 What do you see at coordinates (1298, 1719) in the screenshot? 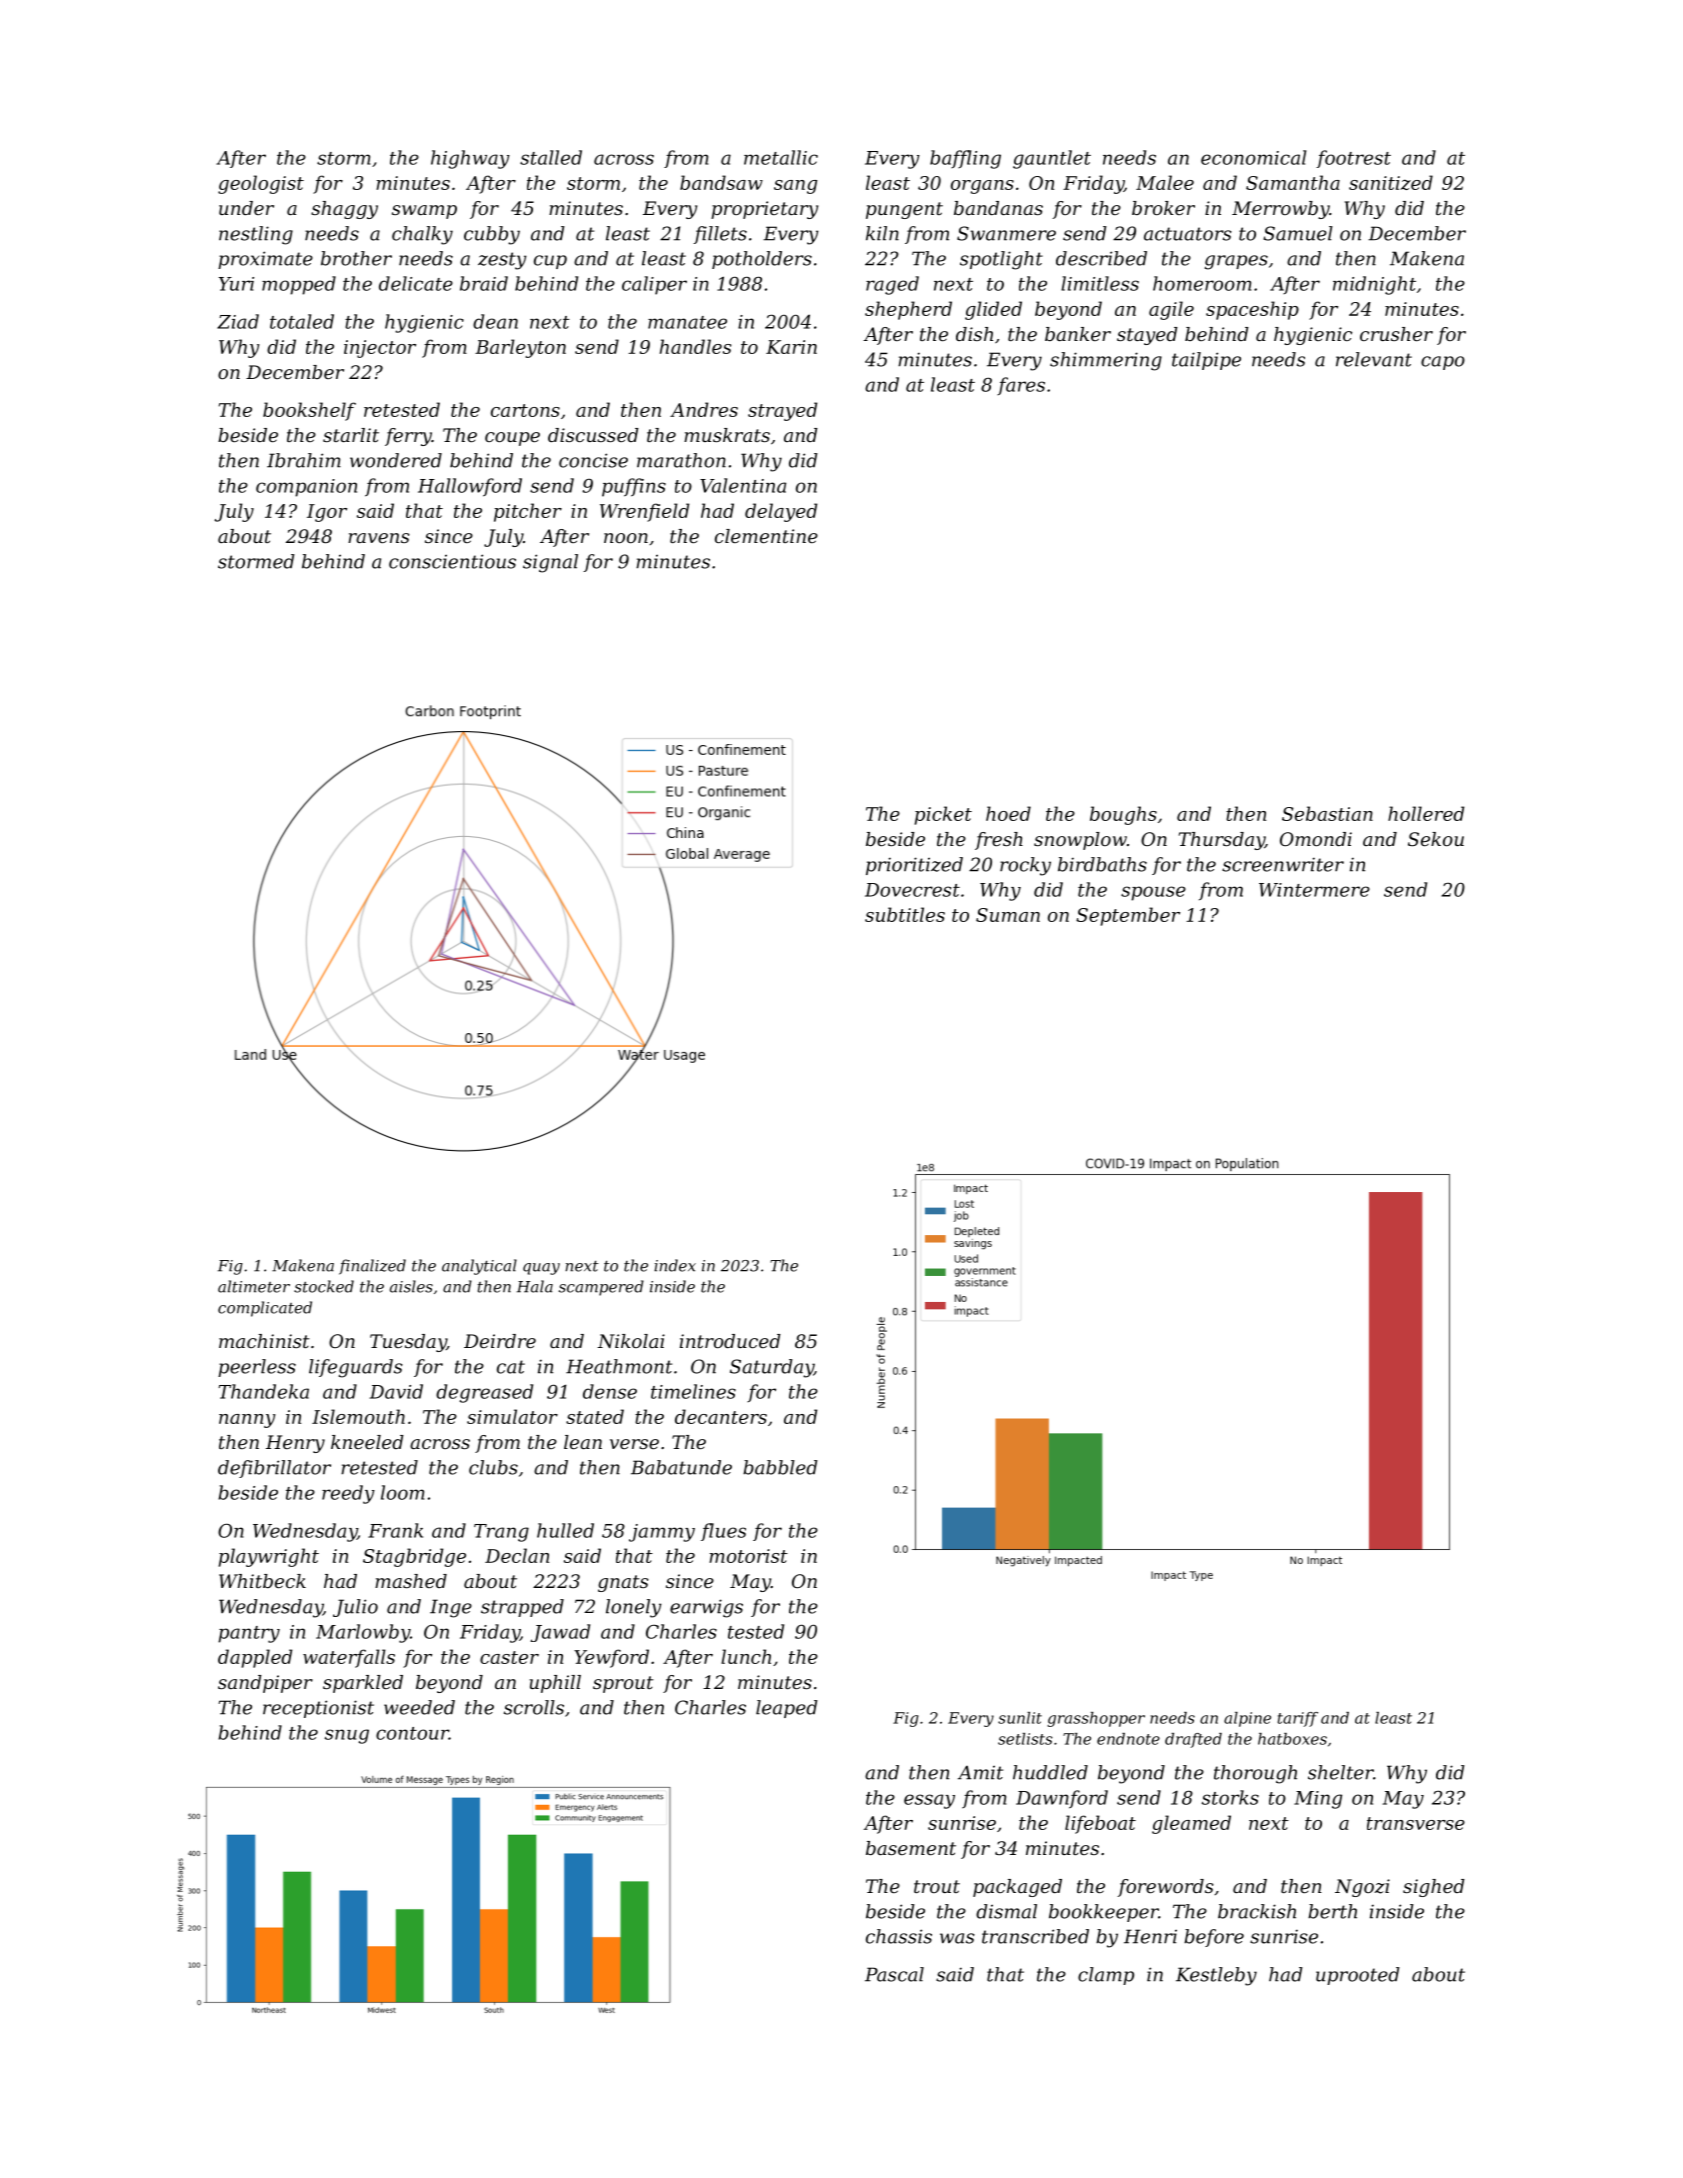
I see `tariff` at bounding box center [1298, 1719].
